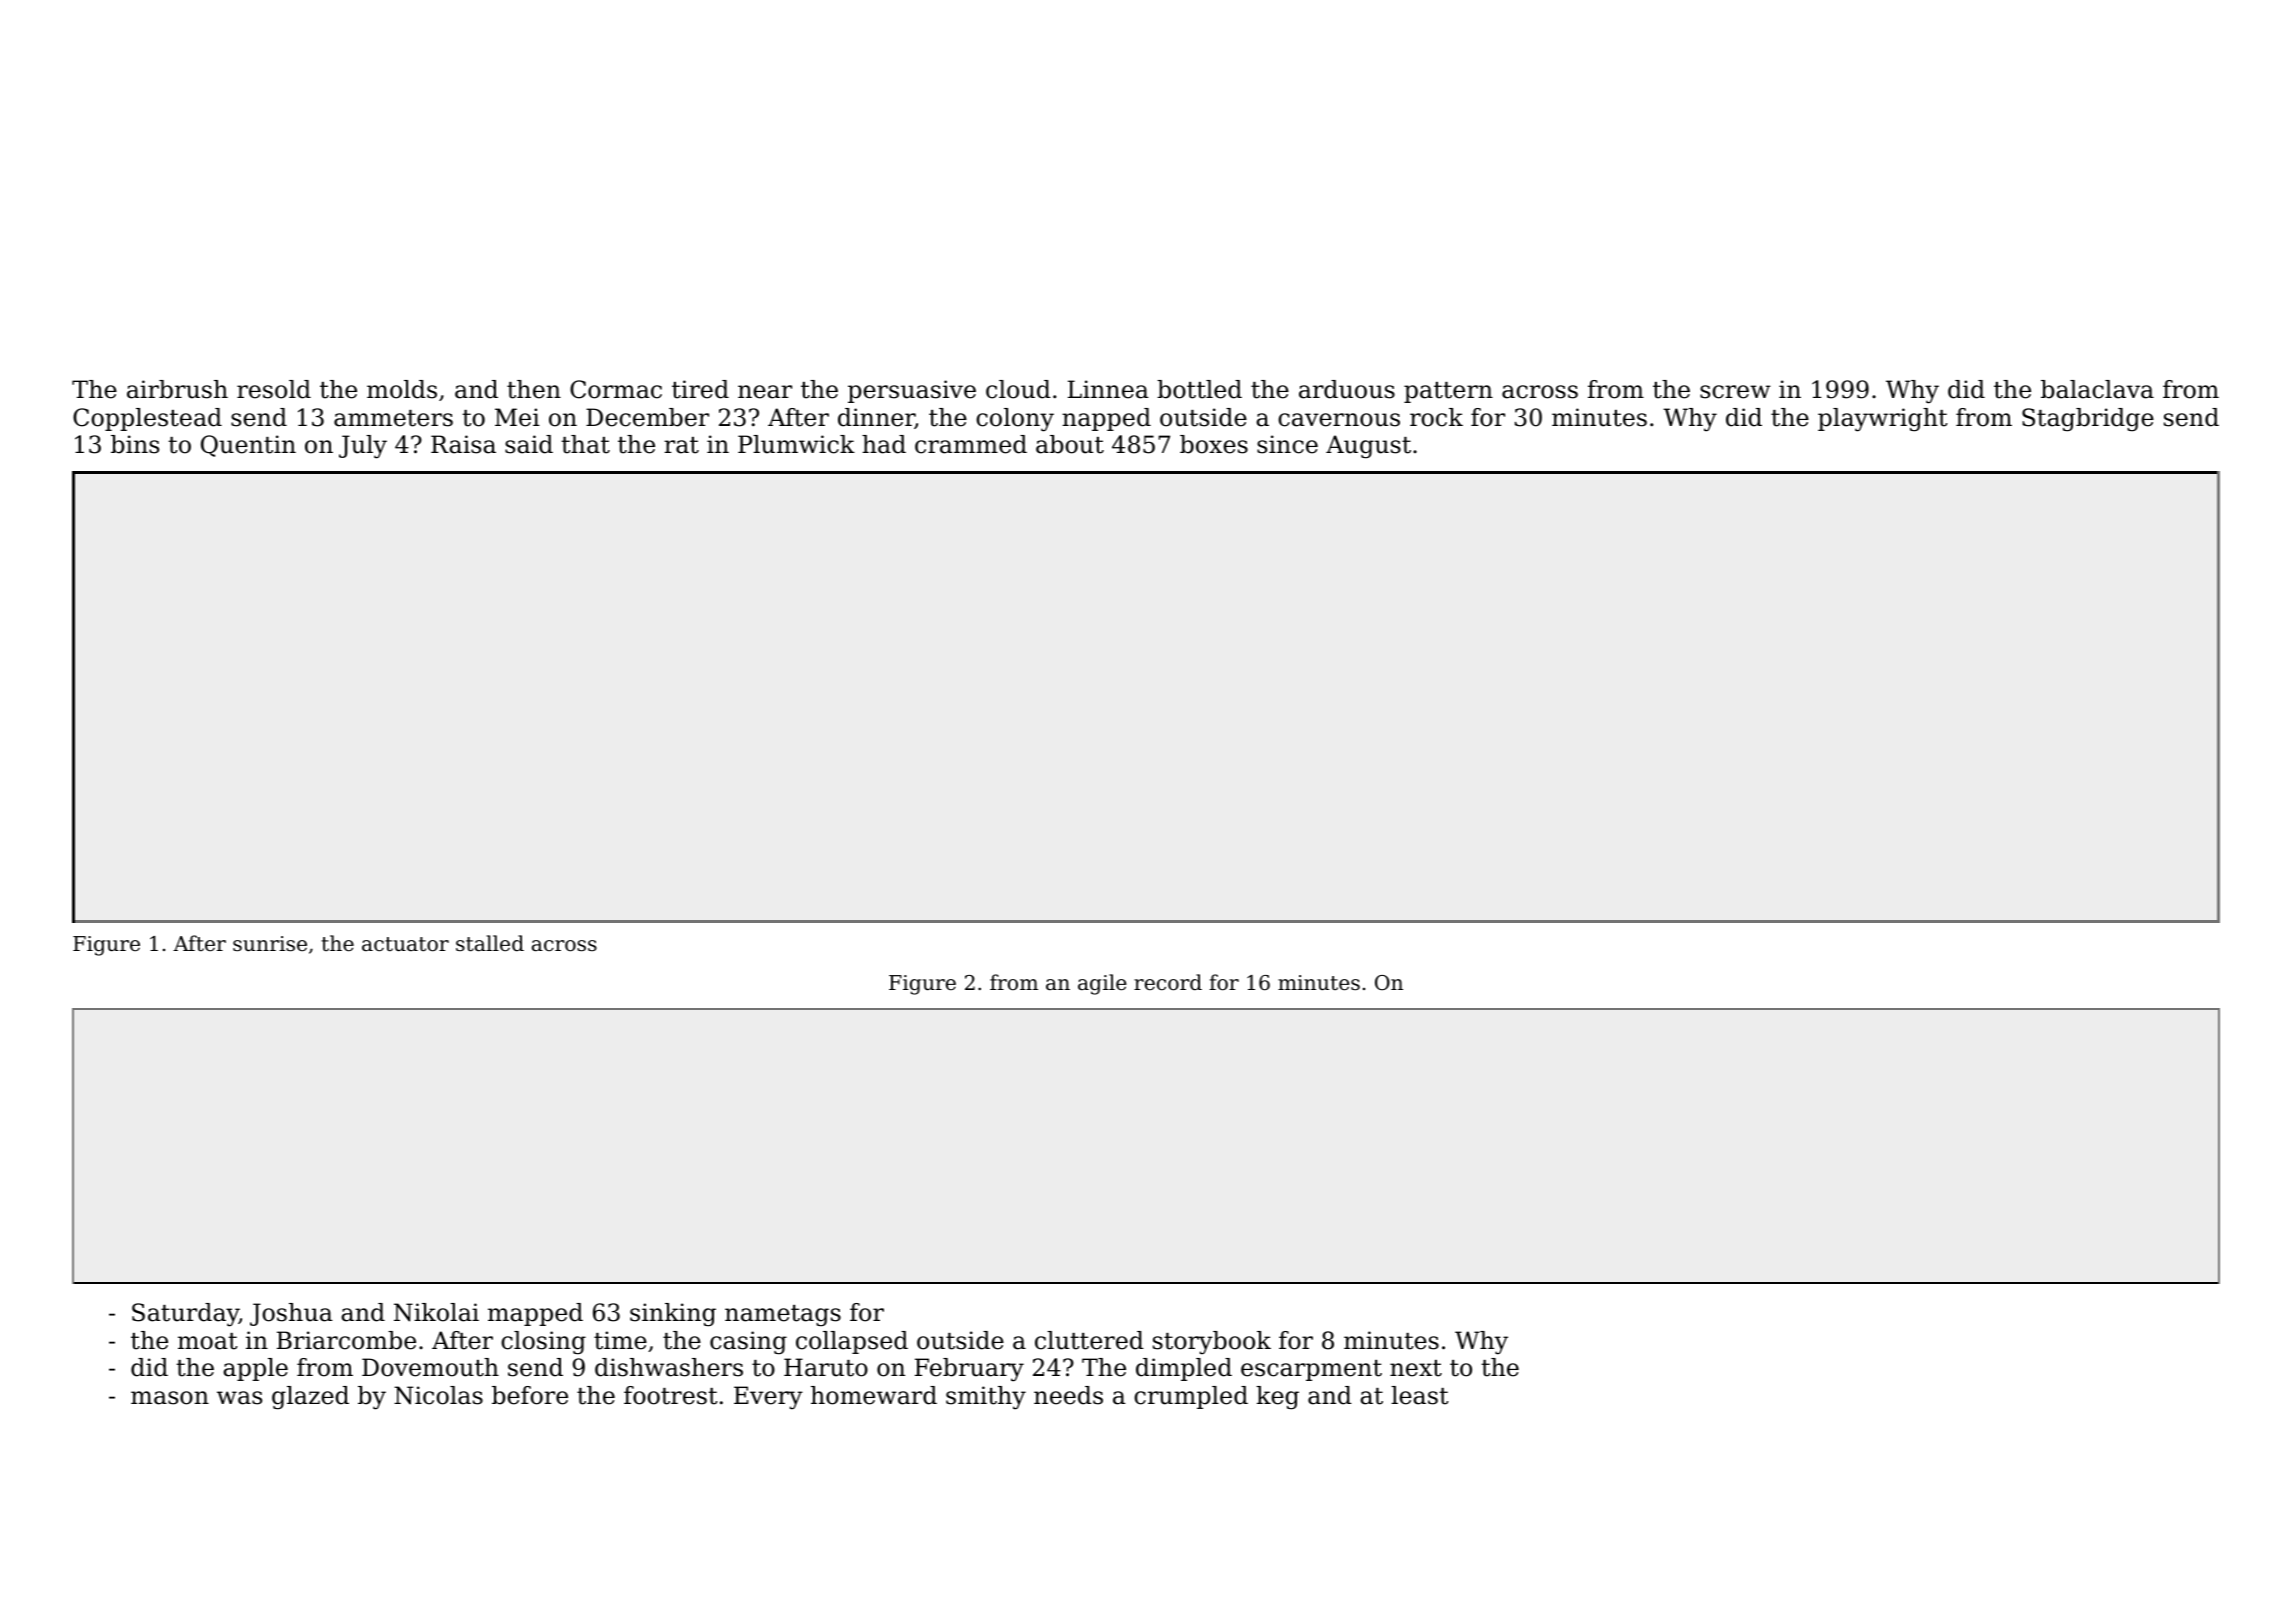  I want to click on Raisa, so click(463, 444).
